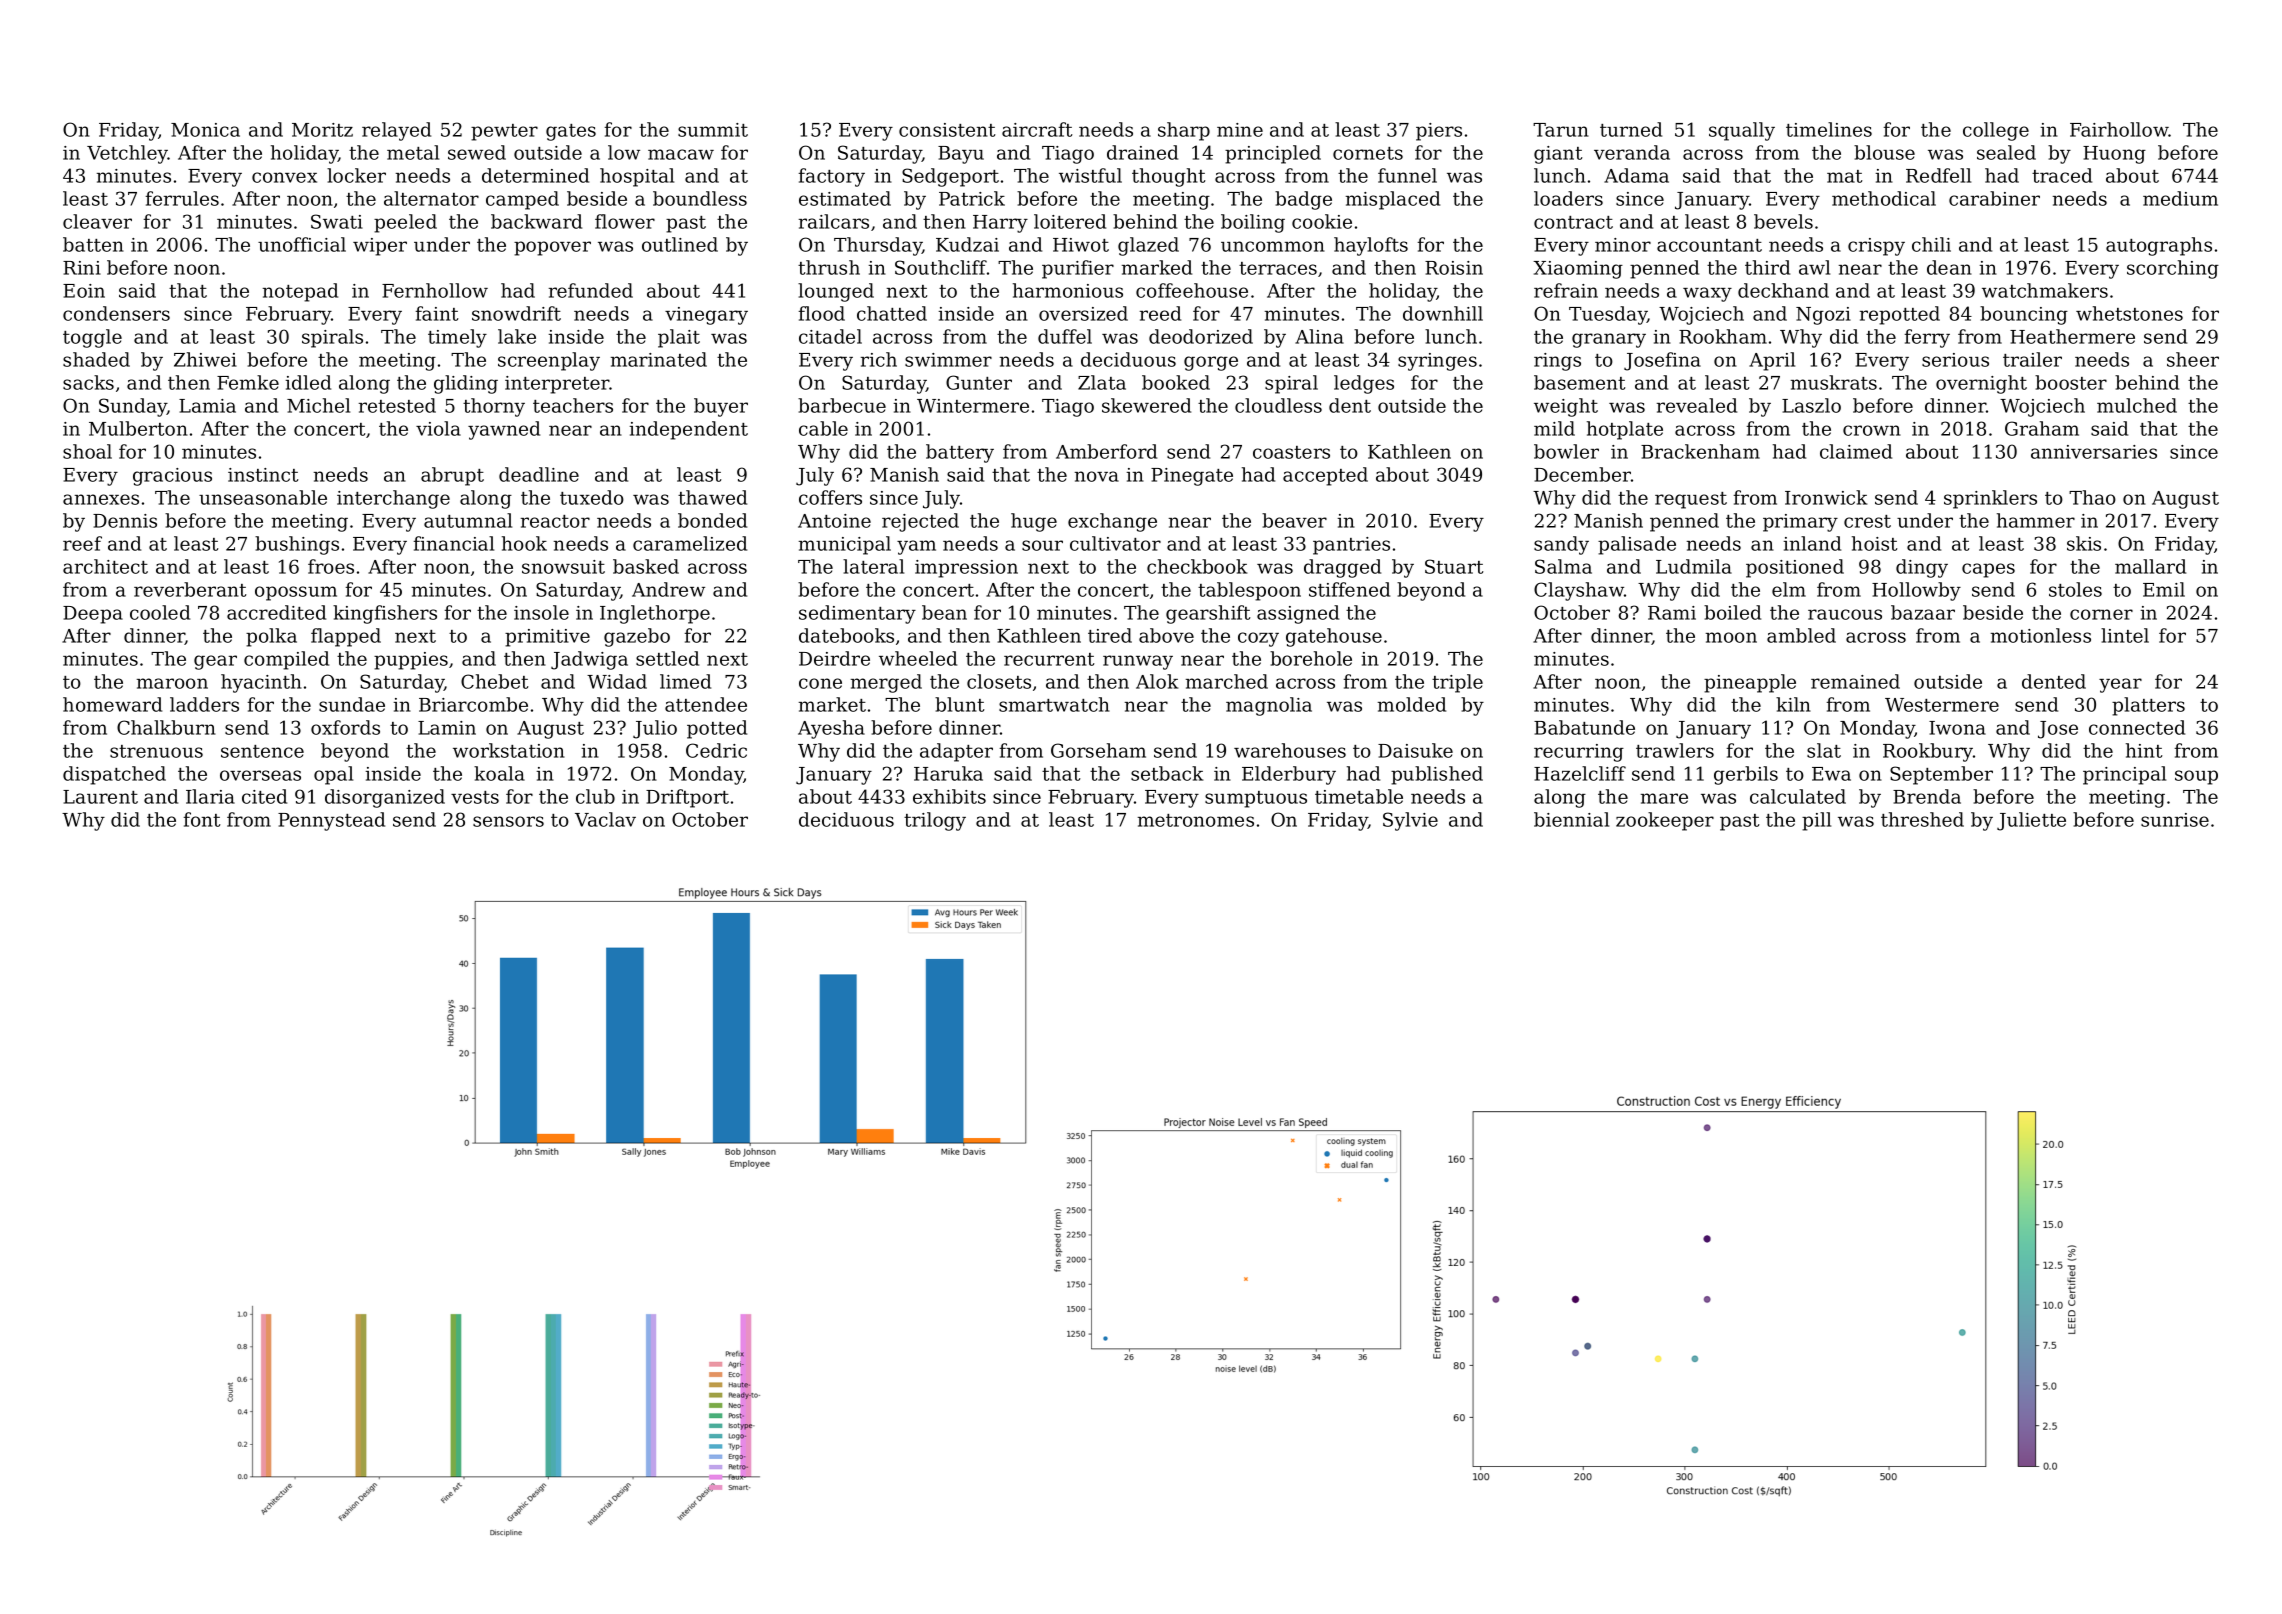  What do you see at coordinates (2036, 520) in the screenshot?
I see `hammer` at bounding box center [2036, 520].
